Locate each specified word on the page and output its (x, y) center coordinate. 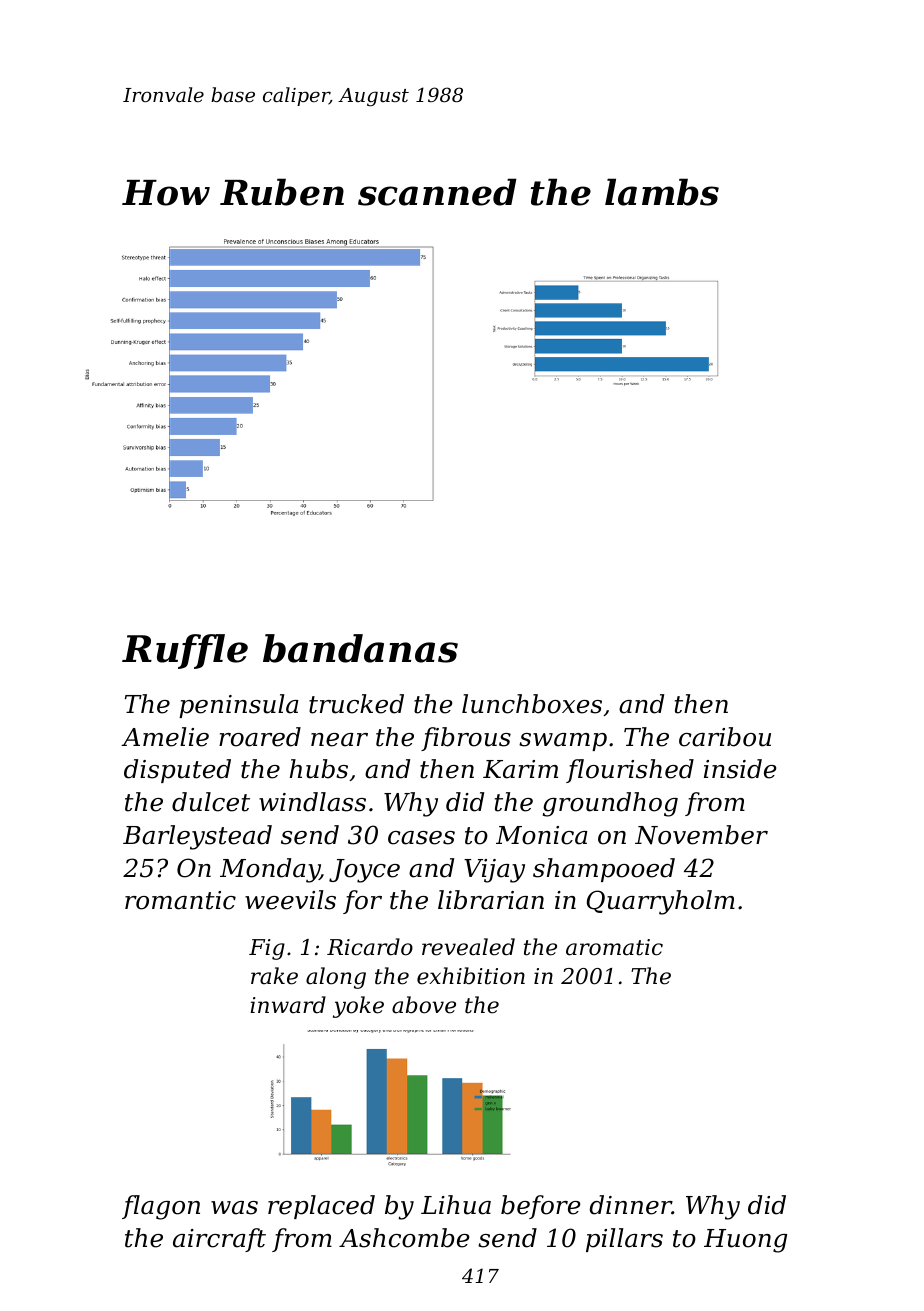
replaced (321, 1207)
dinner (631, 1205)
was (234, 1208)
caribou (725, 737)
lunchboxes (532, 704)
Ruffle (185, 651)
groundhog (610, 804)
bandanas (360, 648)
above (424, 1005)
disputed (177, 771)
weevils (290, 900)
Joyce (364, 871)
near (339, 740)
